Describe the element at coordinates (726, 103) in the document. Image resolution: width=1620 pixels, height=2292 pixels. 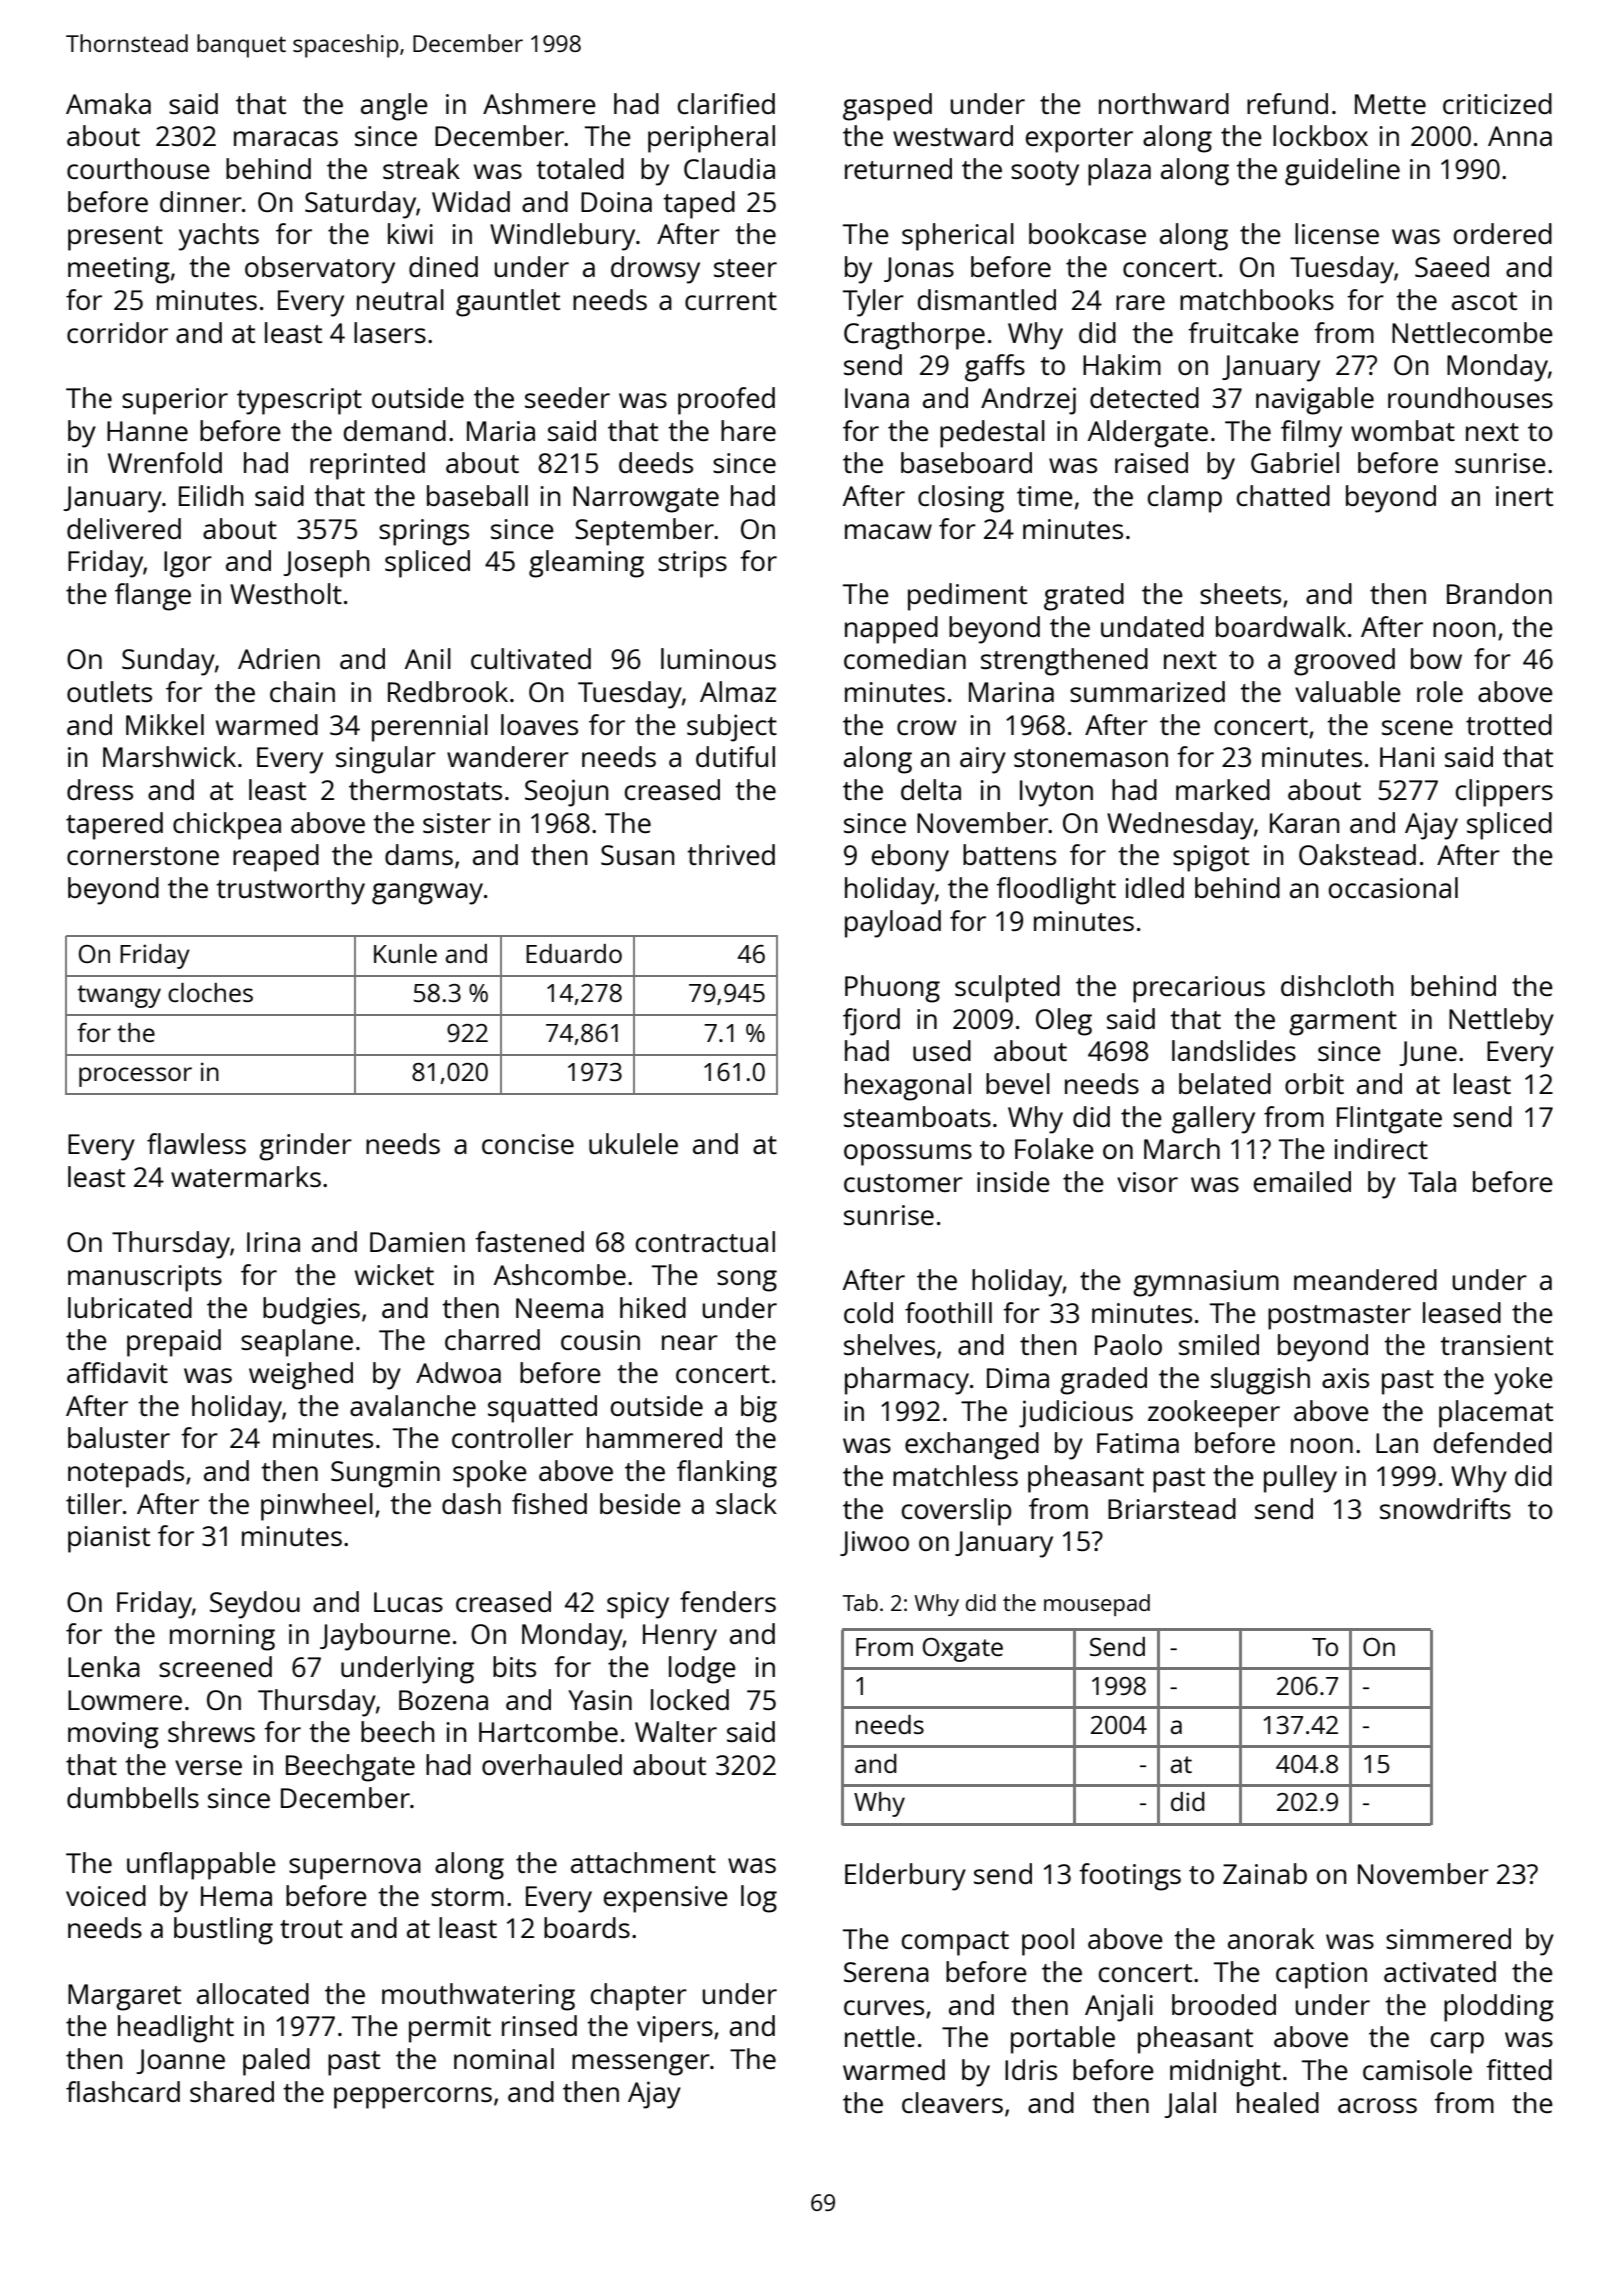
I see `clarified` at that location.
